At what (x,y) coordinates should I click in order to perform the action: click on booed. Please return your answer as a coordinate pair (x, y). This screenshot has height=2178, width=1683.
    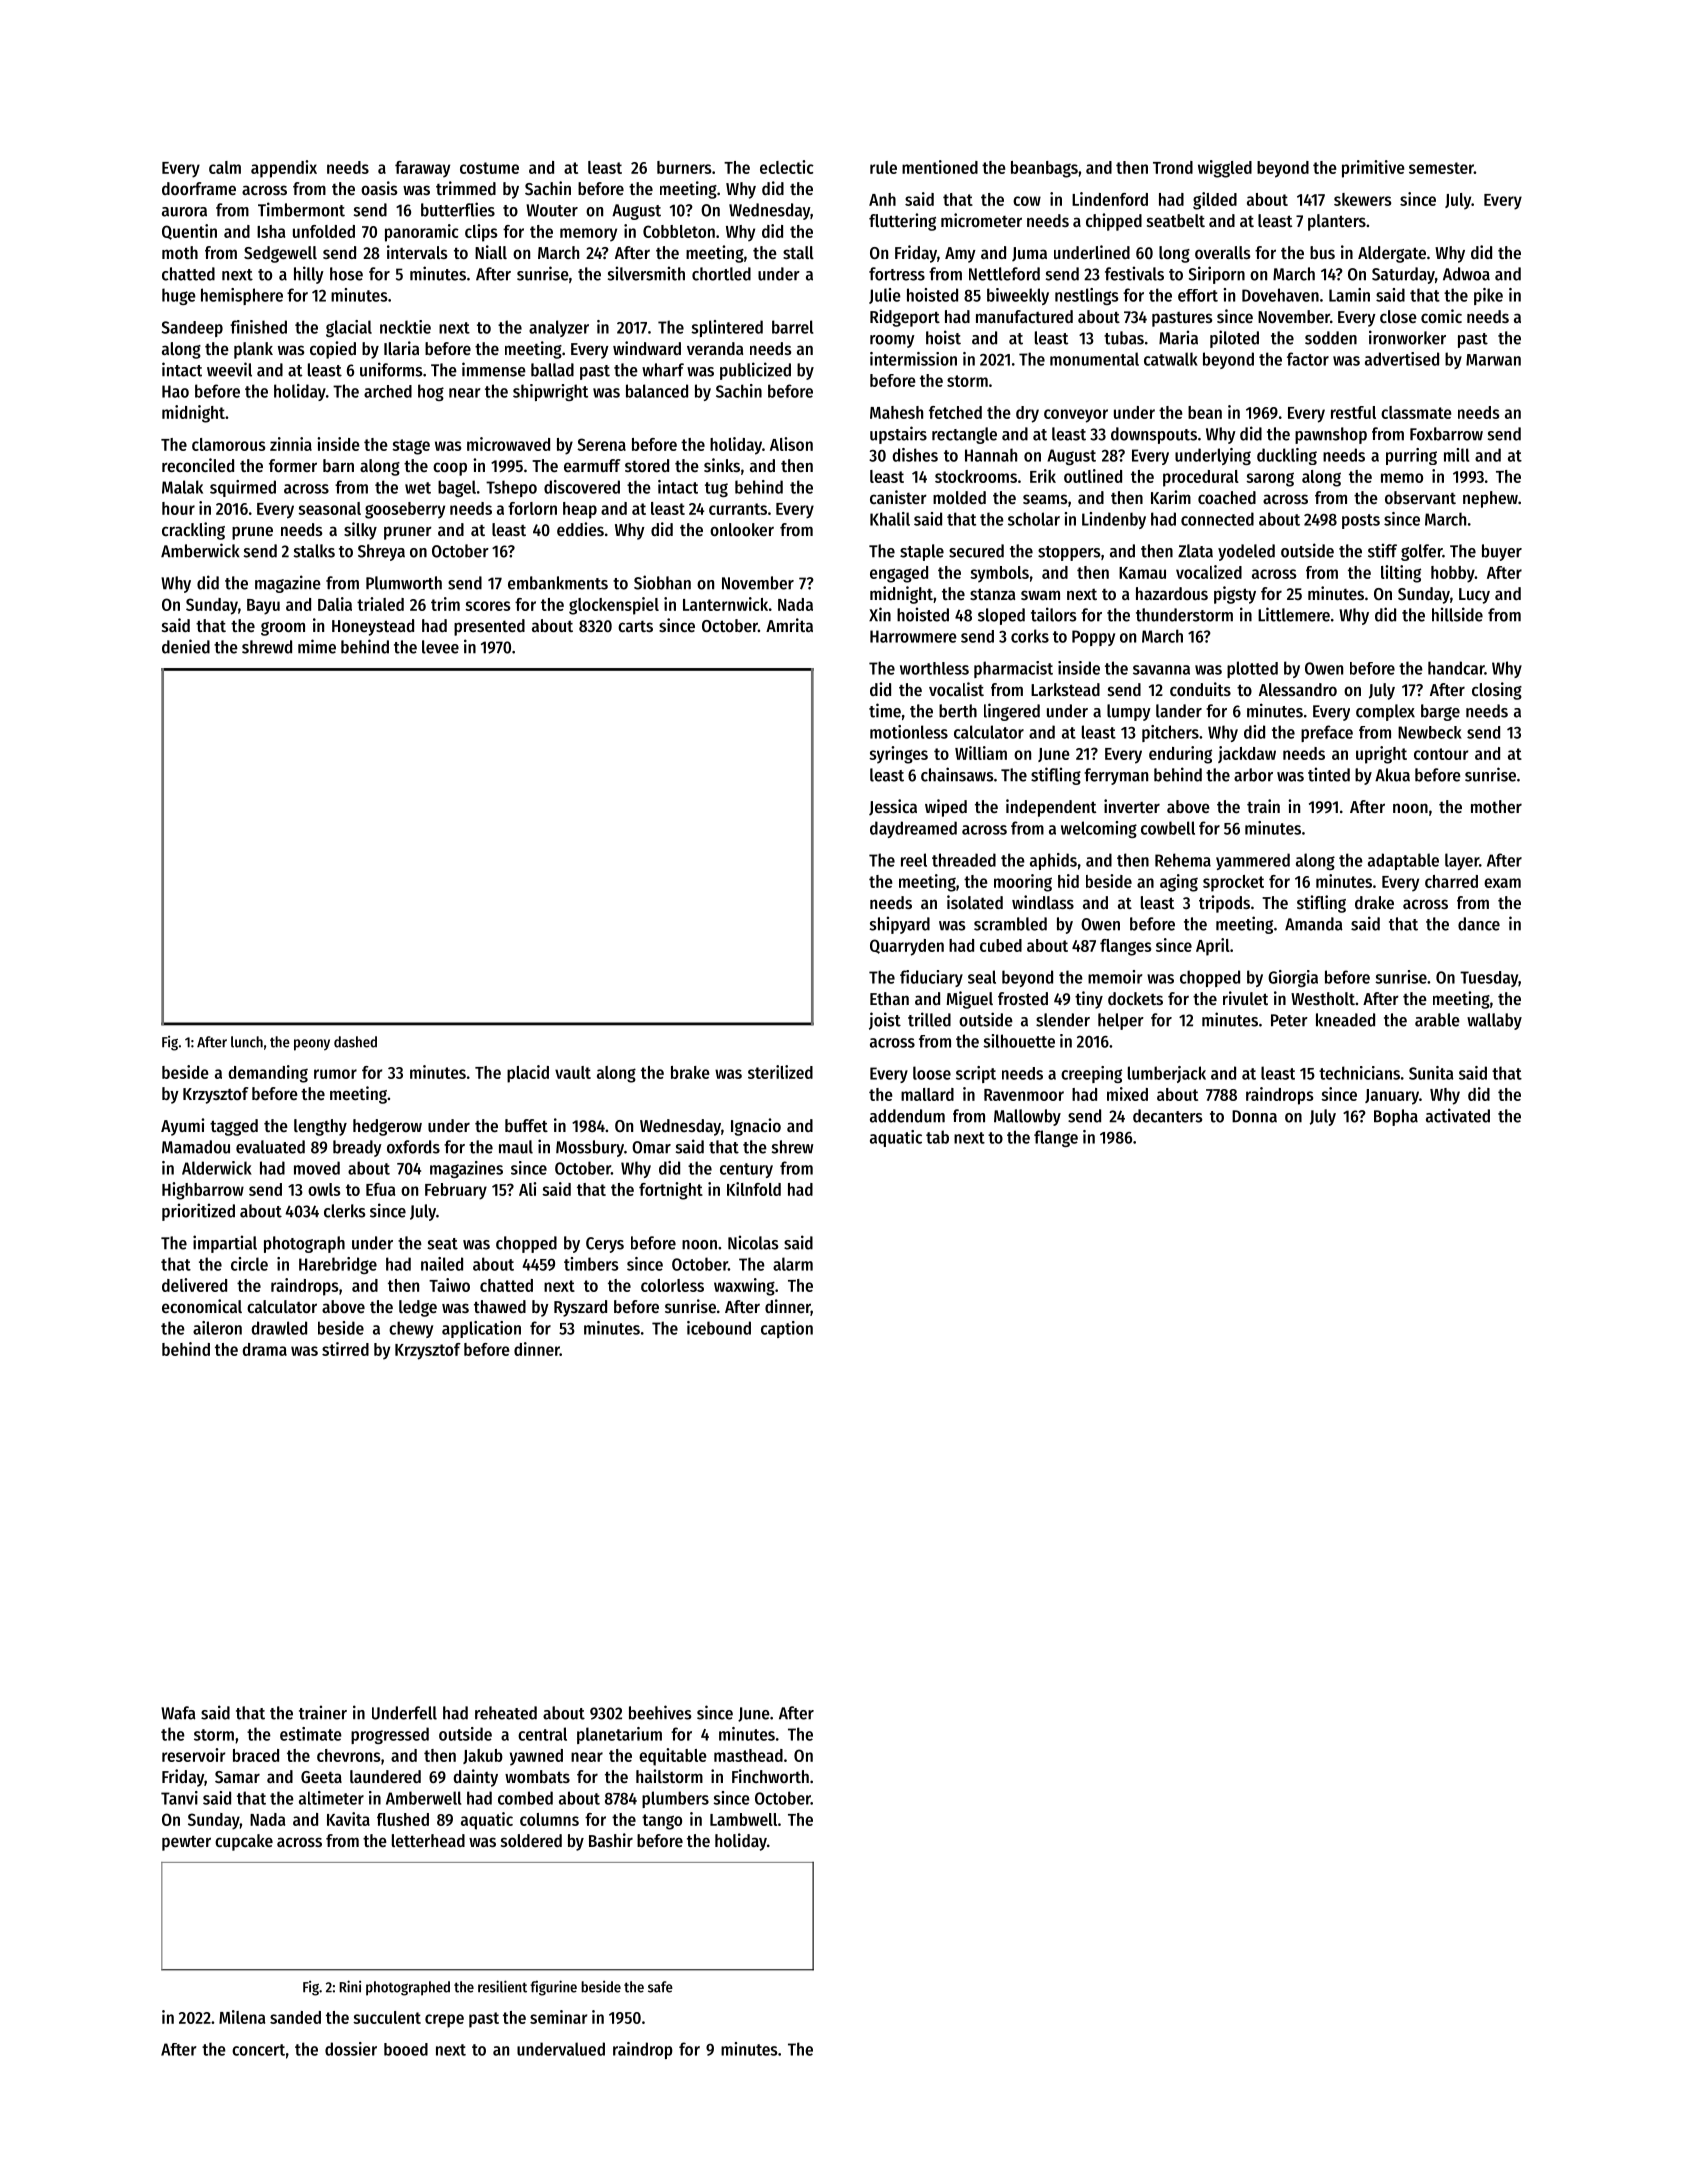
    Looking at the image, I should click on (406, 2049).
